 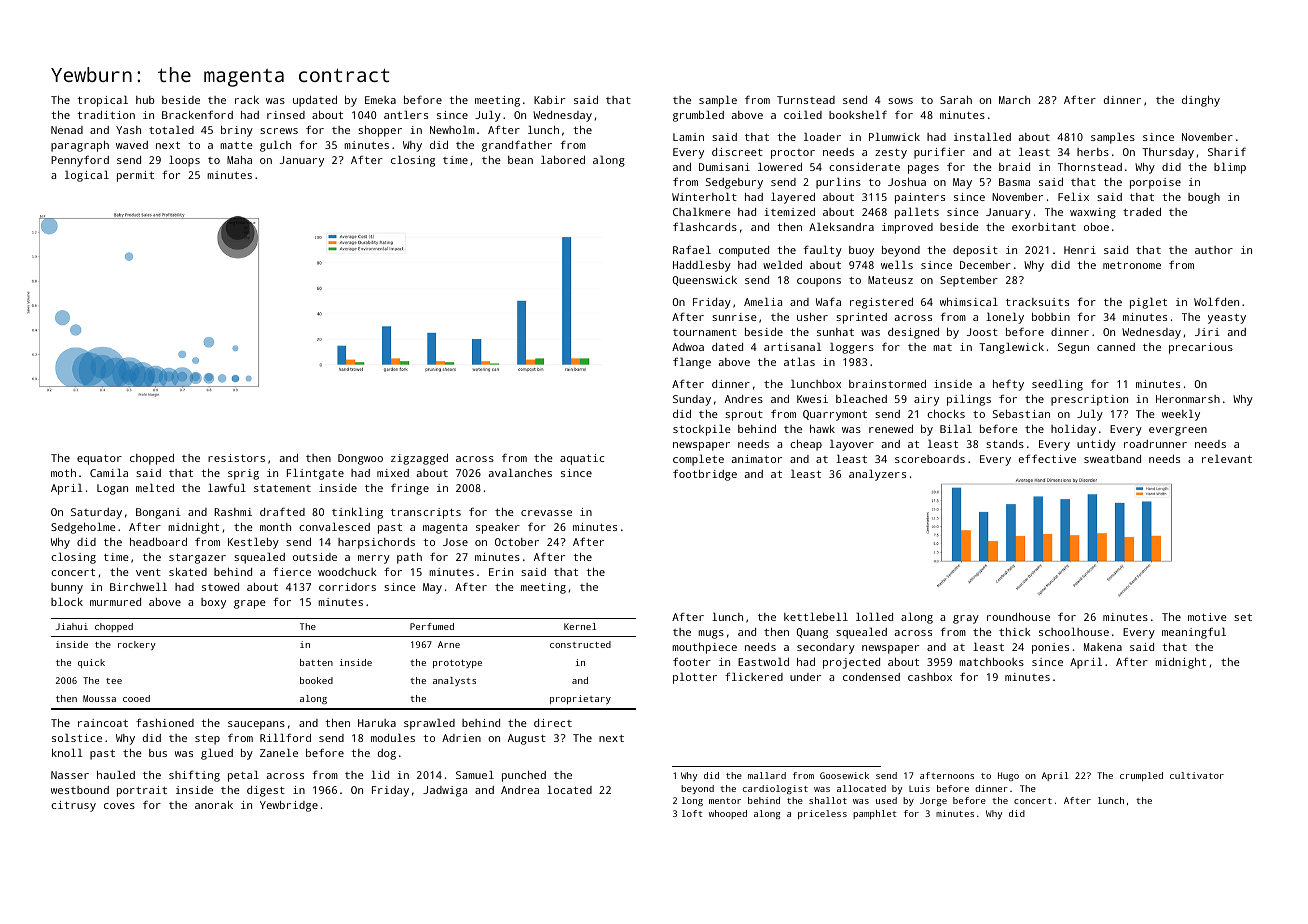 What do you see at coordinates (77, 737) in the image?
I see `solstice` at bounding box center [77, 737].
